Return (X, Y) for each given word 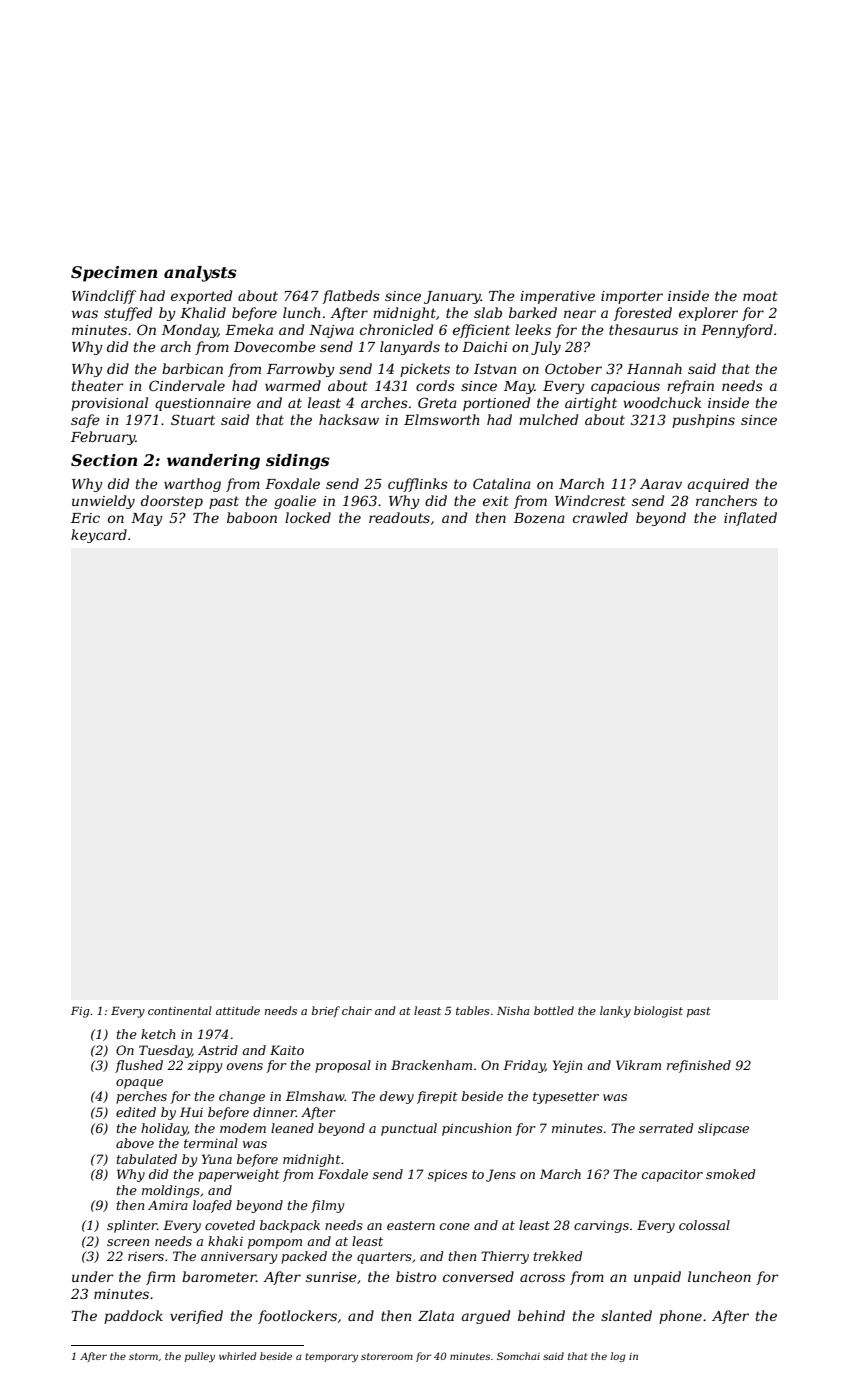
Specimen (114, 274)
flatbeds (351, 297)
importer (632, 297)
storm (143, 1356)
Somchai (518, 1356)
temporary (331, 1357)
